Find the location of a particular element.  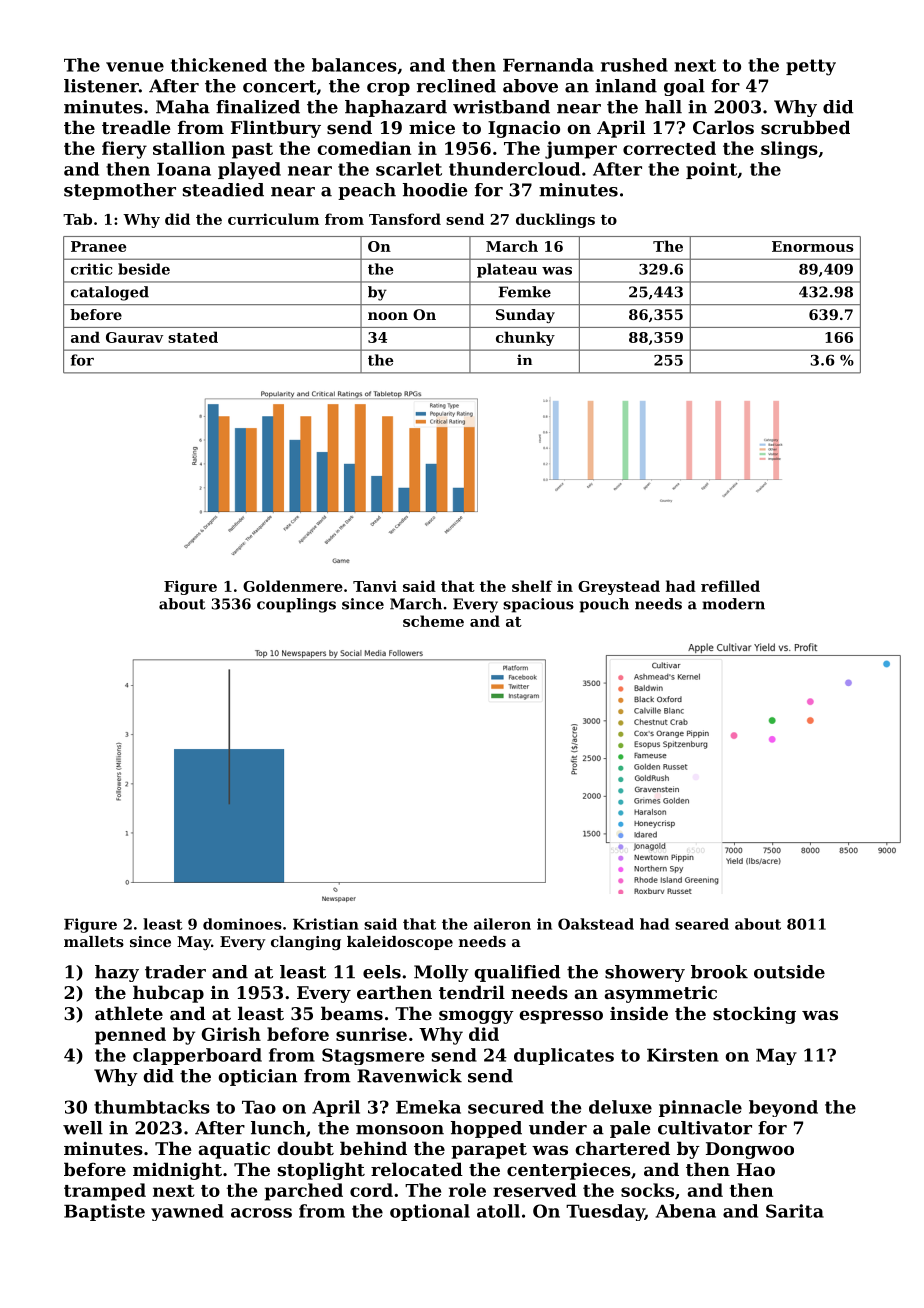

Enormous is located at coordinates (813, 246).
